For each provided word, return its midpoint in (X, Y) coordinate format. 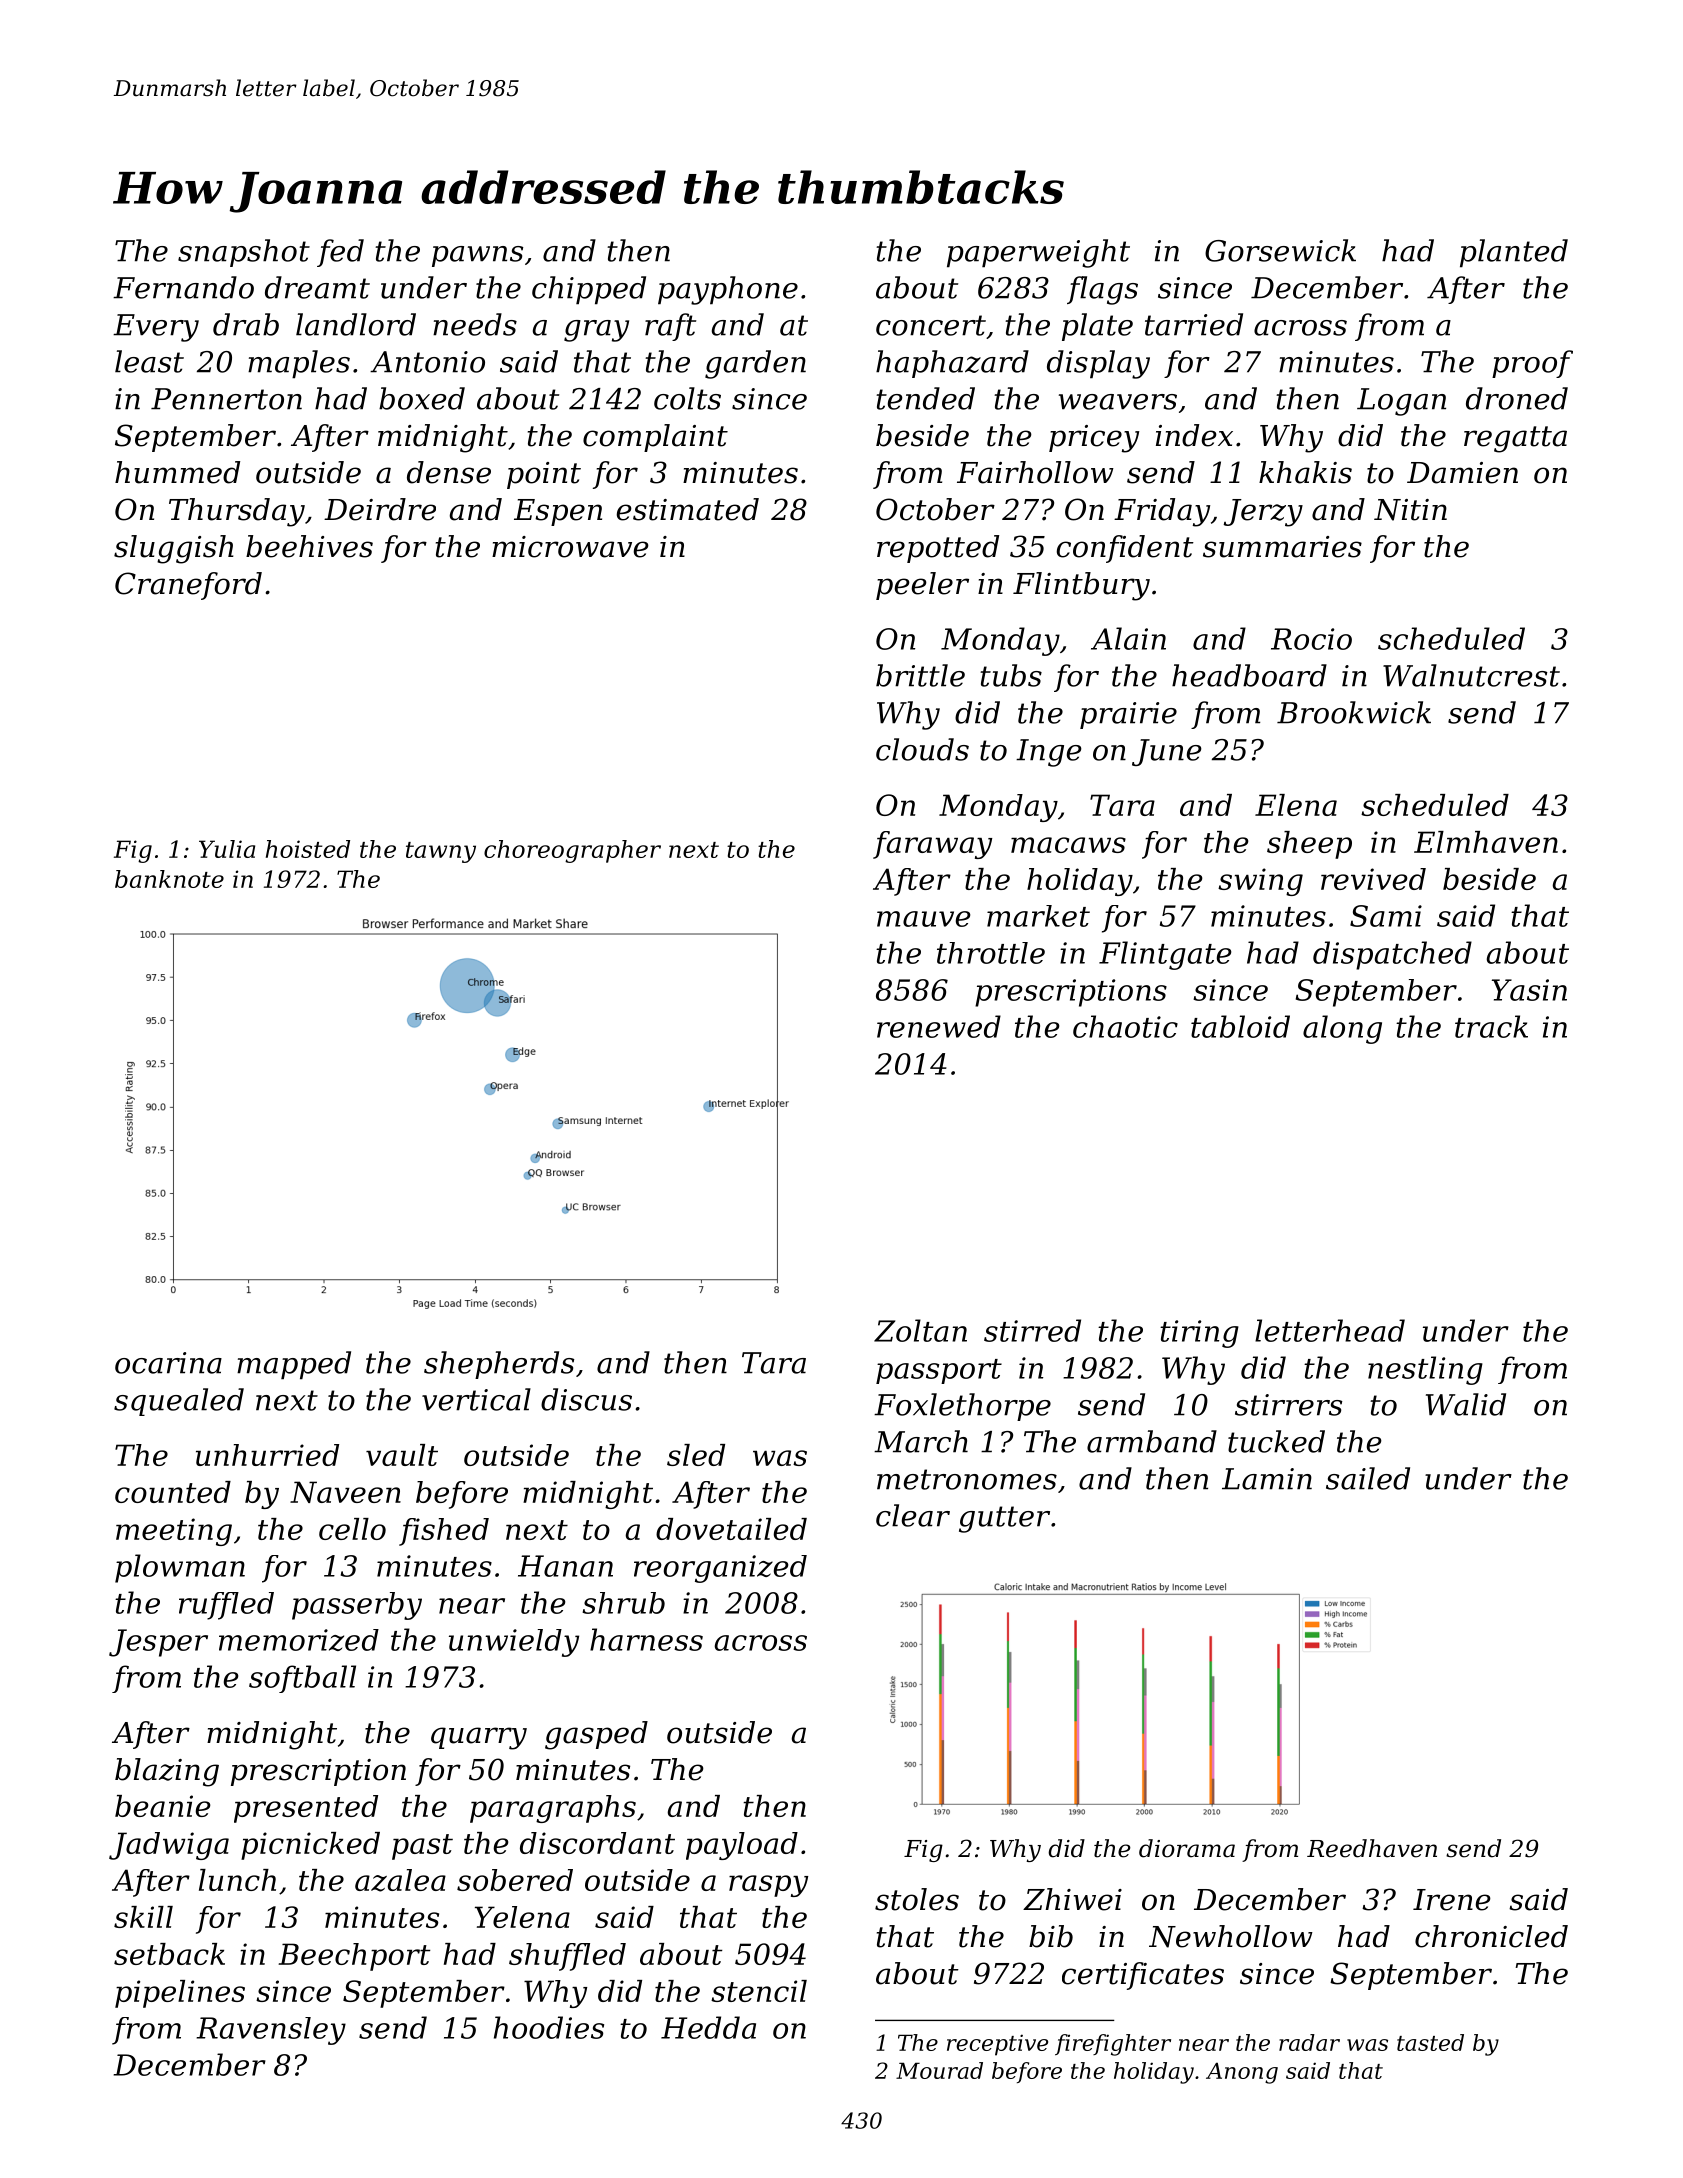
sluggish (174, 549)
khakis (1305, 472)
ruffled (226, 1606)
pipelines (180, 1994)
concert (931, 325)
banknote (169, 879)
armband (1152, 1441)
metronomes (967, 1479)
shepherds (499, 1365)
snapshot (244, 253)
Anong (1242, 2073)
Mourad (939, 2070)
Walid (1466, 1404)
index (1194, 435)
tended (925, 398)
